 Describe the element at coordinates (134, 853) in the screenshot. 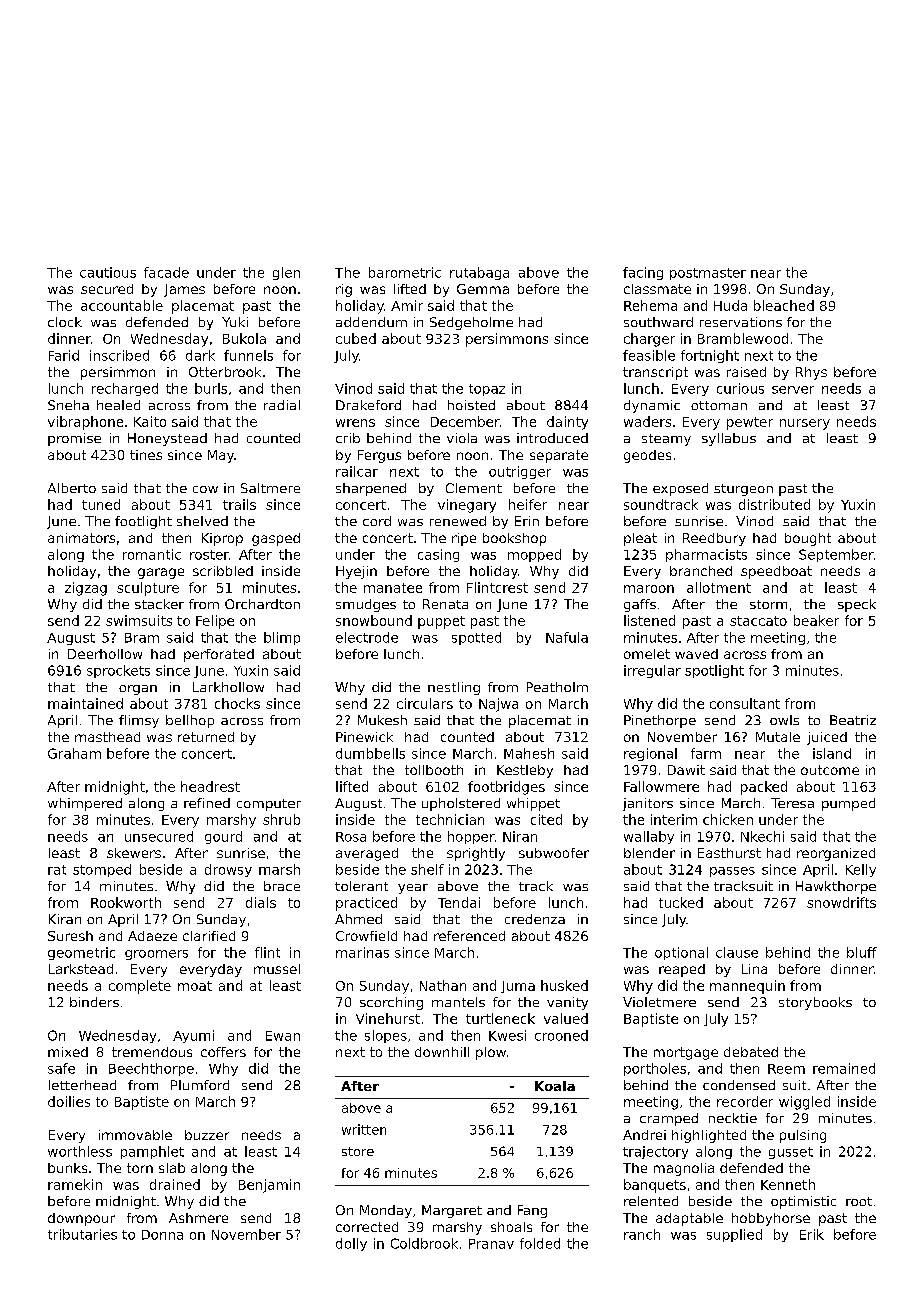

I see `skewers` at that location.
